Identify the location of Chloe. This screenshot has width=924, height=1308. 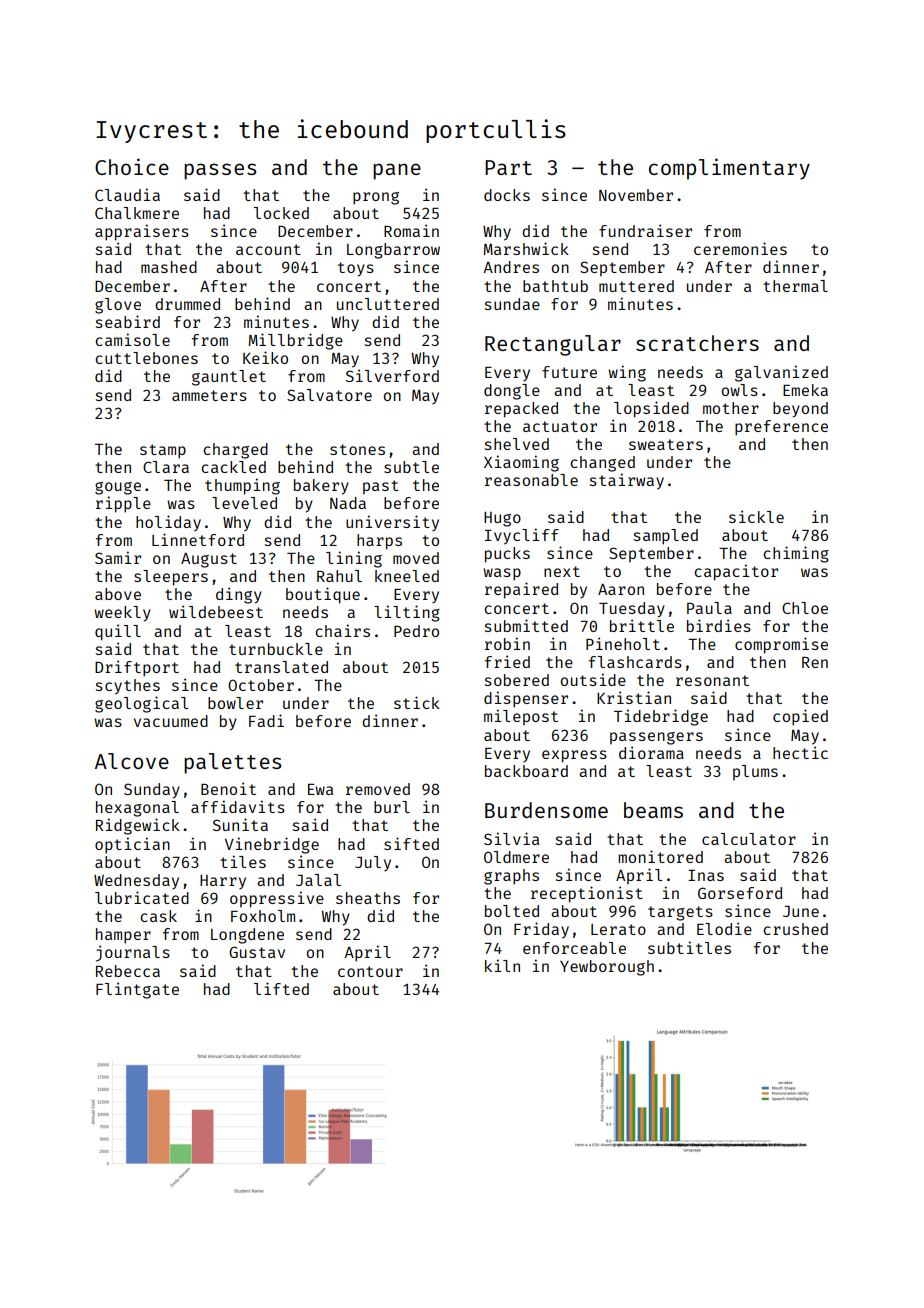
(805, 608).
